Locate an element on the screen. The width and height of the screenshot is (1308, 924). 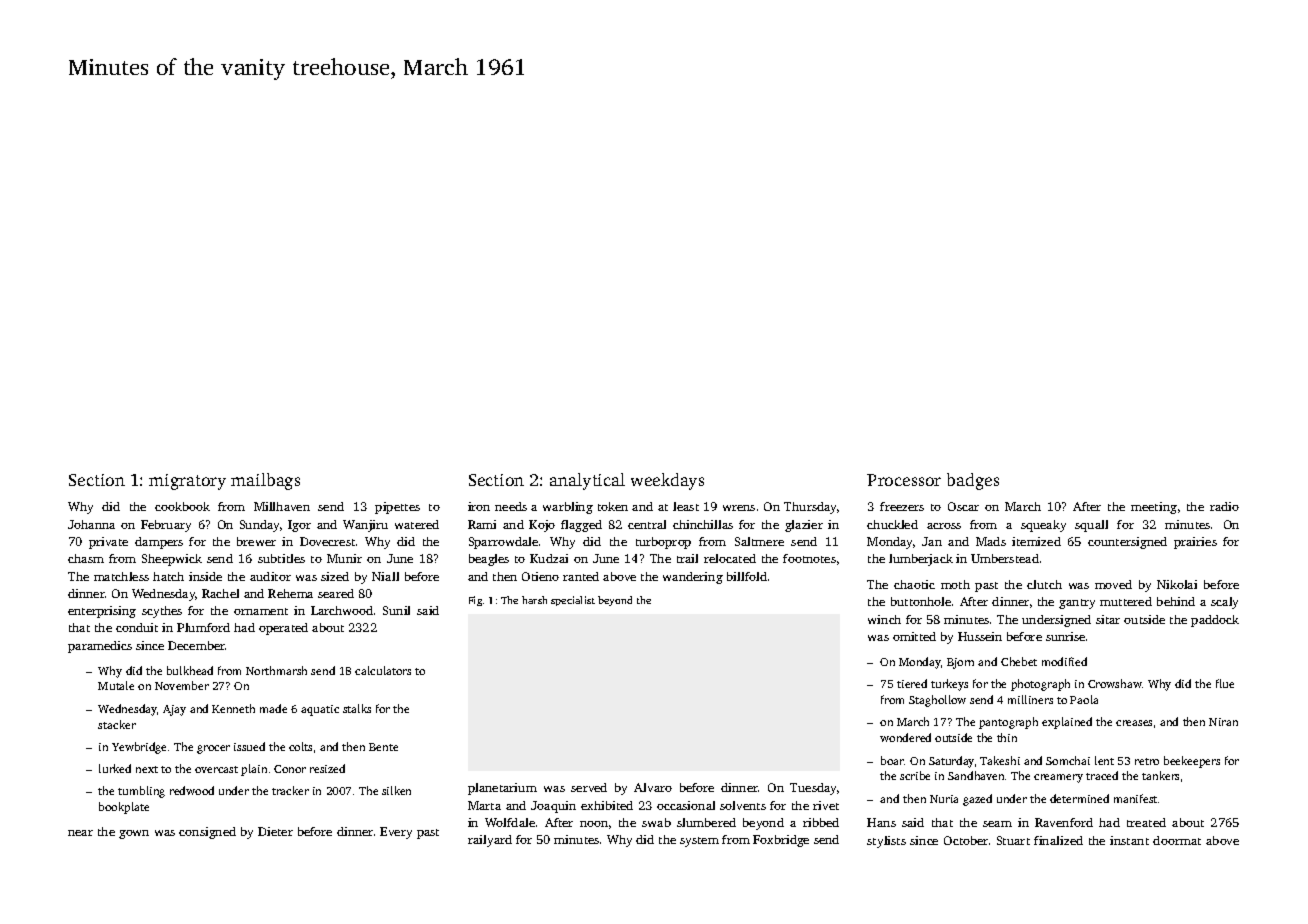
thin is located at coordinates (1007, 737).
